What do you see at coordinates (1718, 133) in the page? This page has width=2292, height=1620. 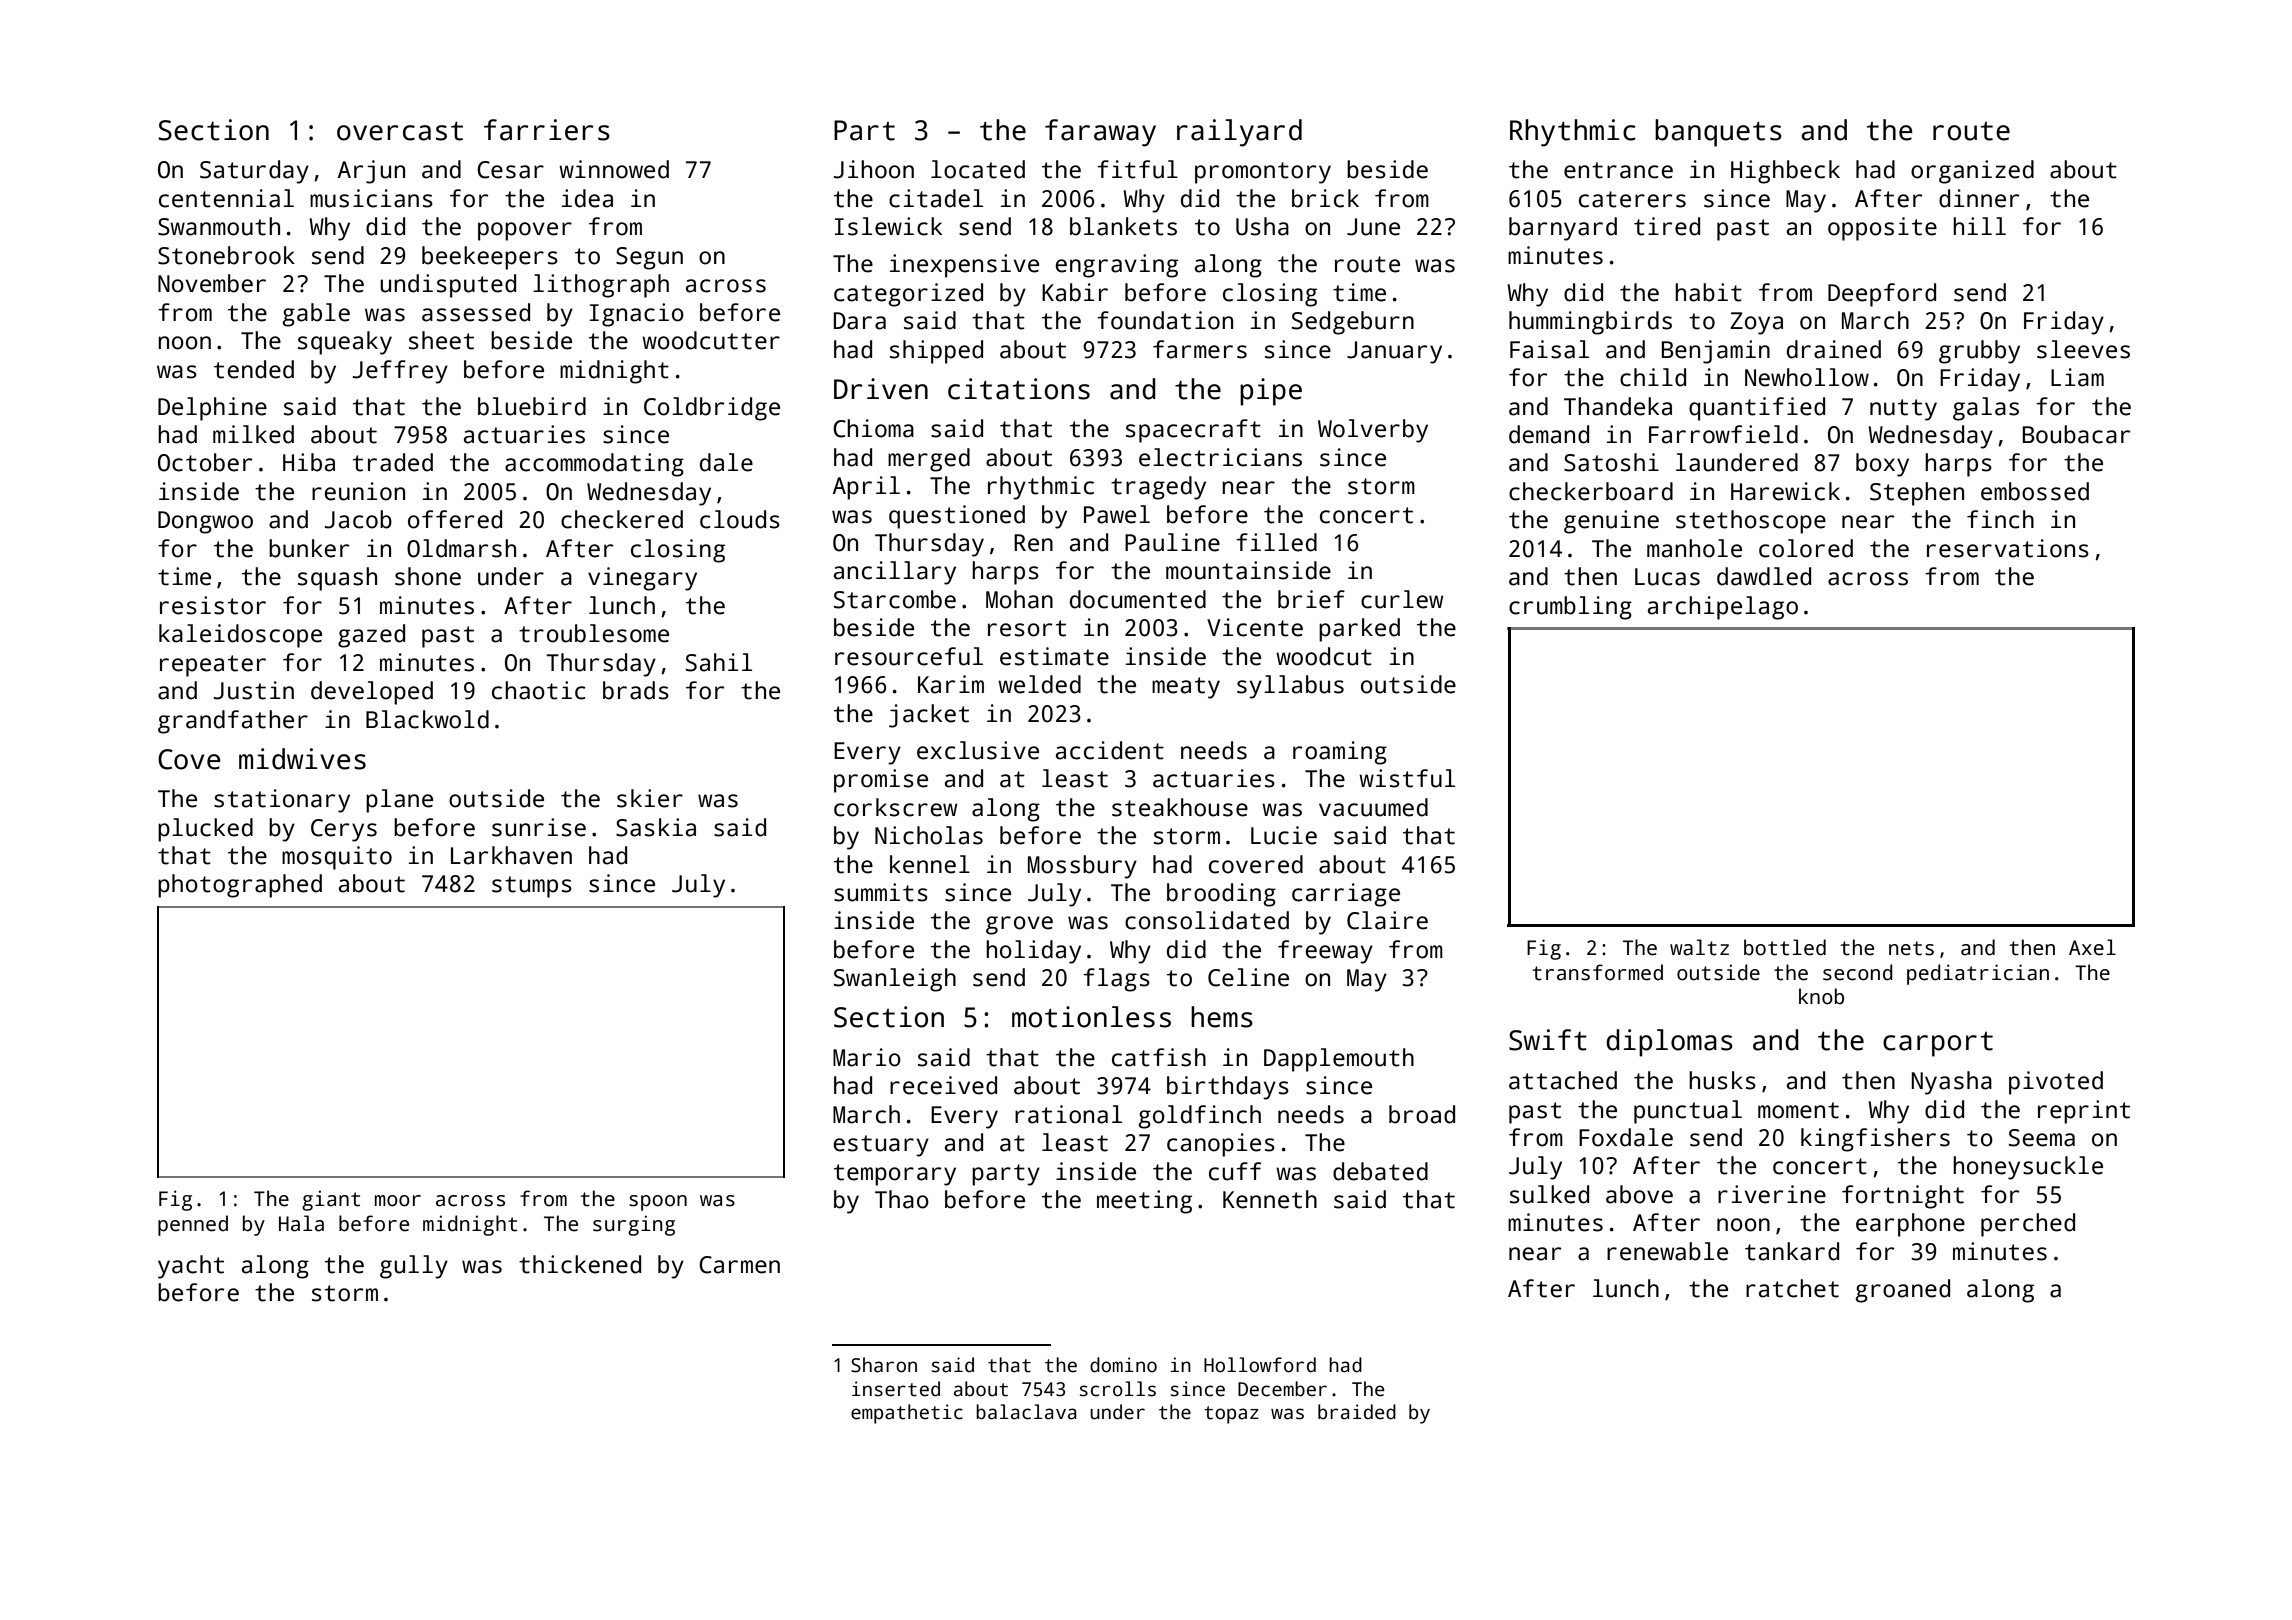 I see `banquets` at bounding box center [1718, 133].
